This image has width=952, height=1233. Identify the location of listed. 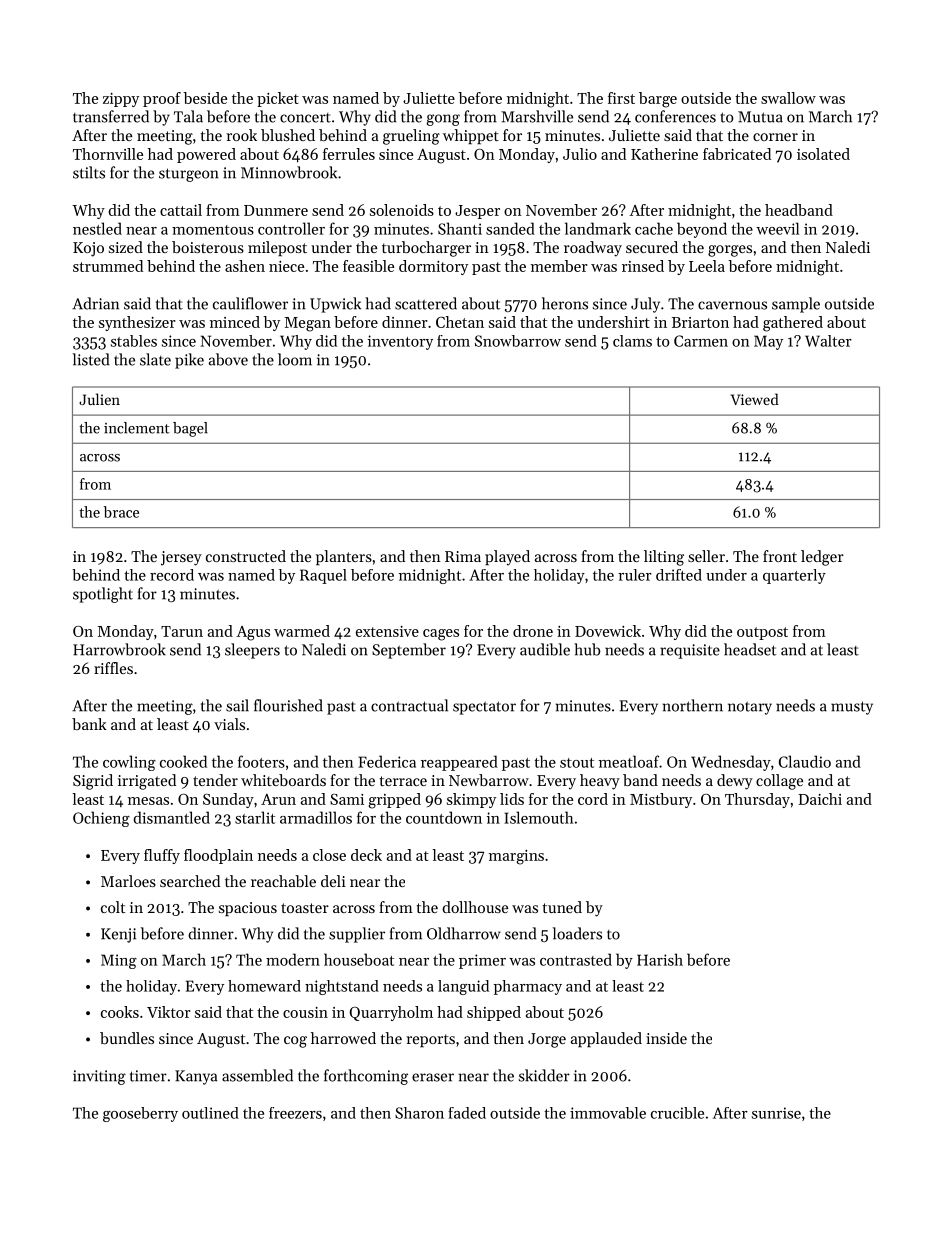
(91, 359).
